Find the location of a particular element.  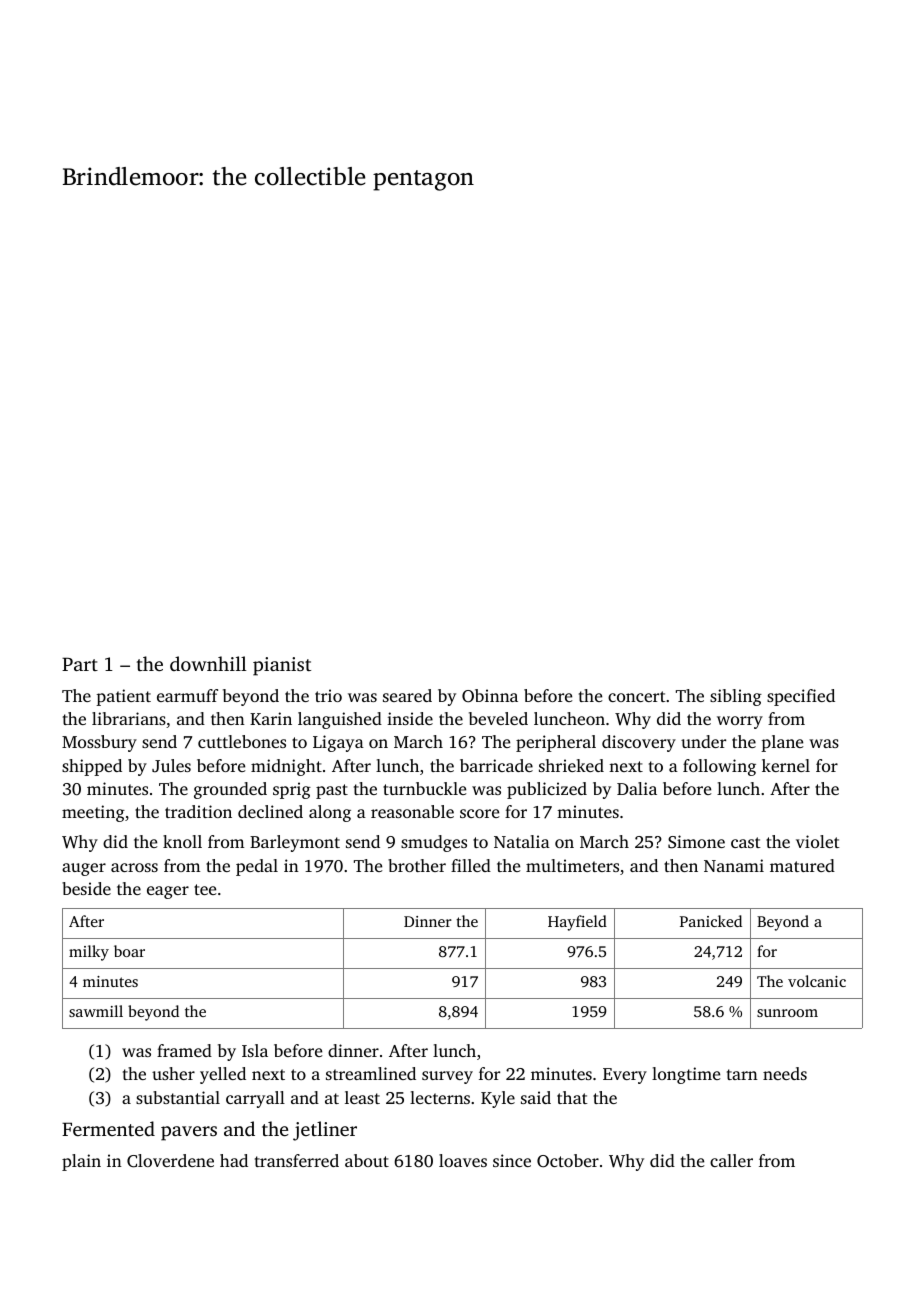

Natalia is located at coordinates (522, 841).
